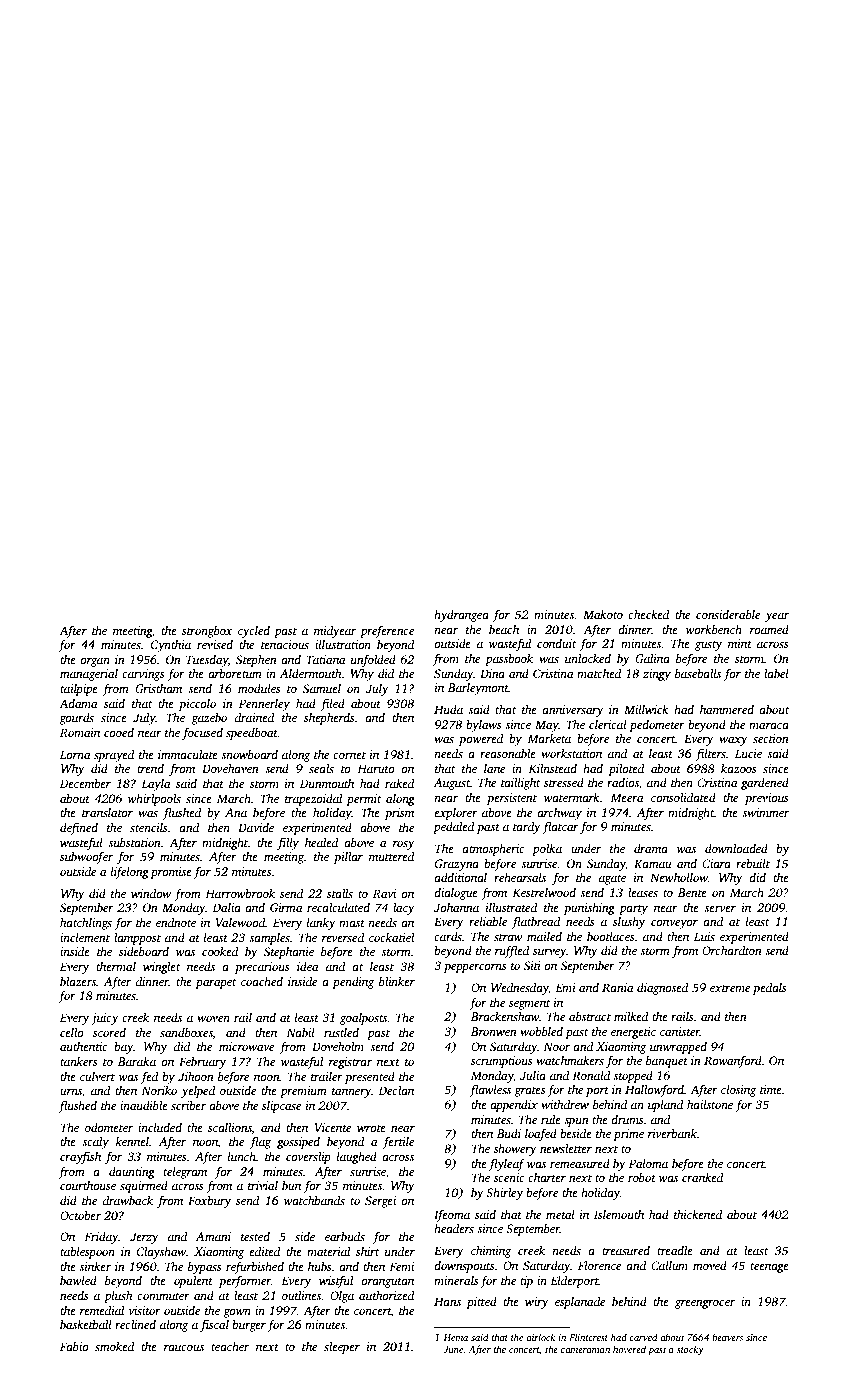  I want to click on raucous, so click(184, 1348).
